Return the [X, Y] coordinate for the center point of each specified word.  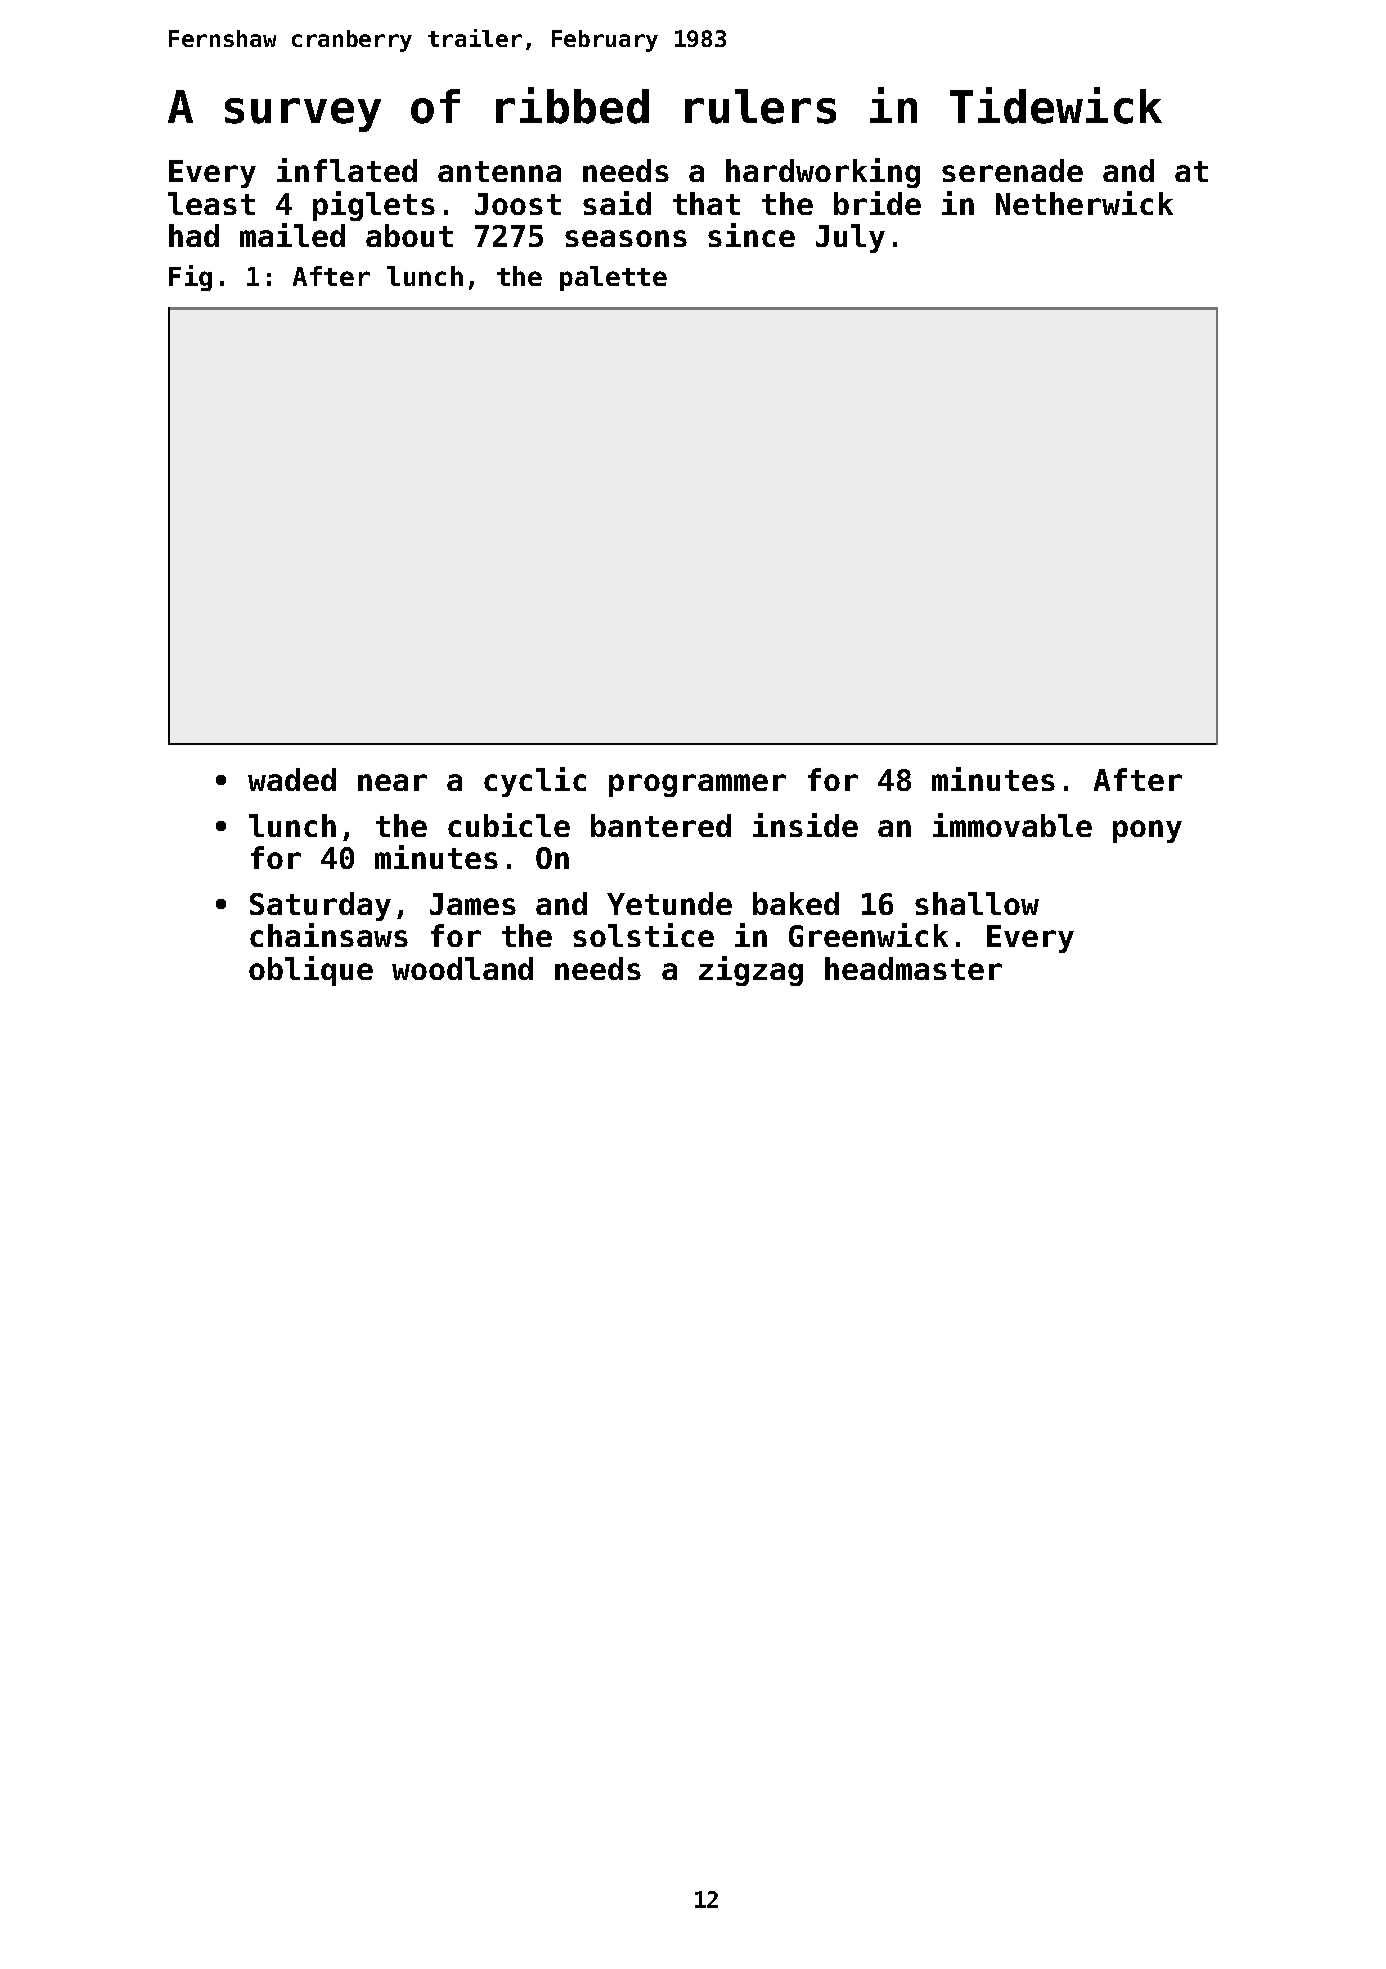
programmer [697, 785]
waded [292, 779]
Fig [190, 278]
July [850, 238]
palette [613, 278]
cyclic [535, 782]
